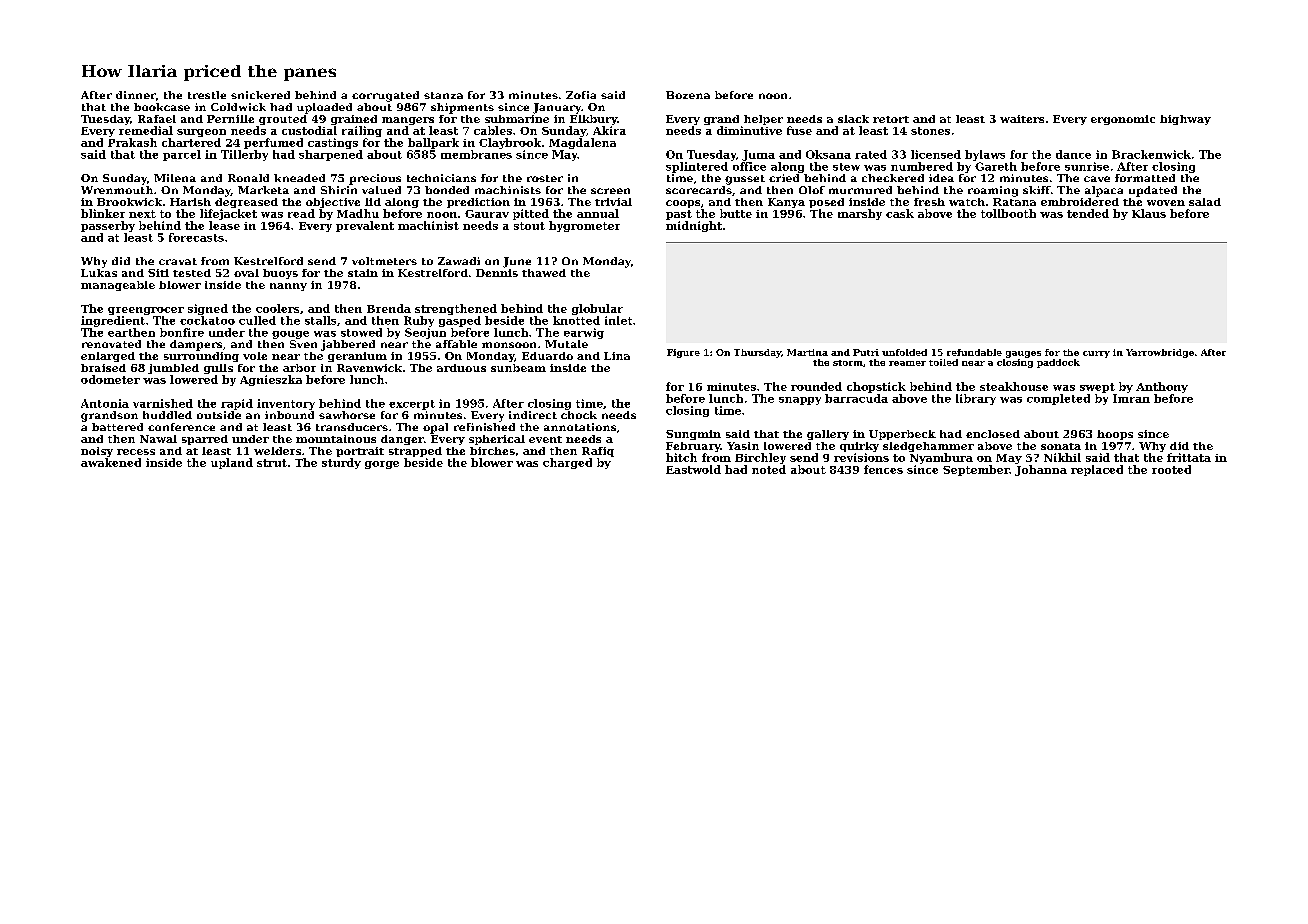  Describe the element at coordinates (178, 261) in the document. I see `cravat` at that location.
